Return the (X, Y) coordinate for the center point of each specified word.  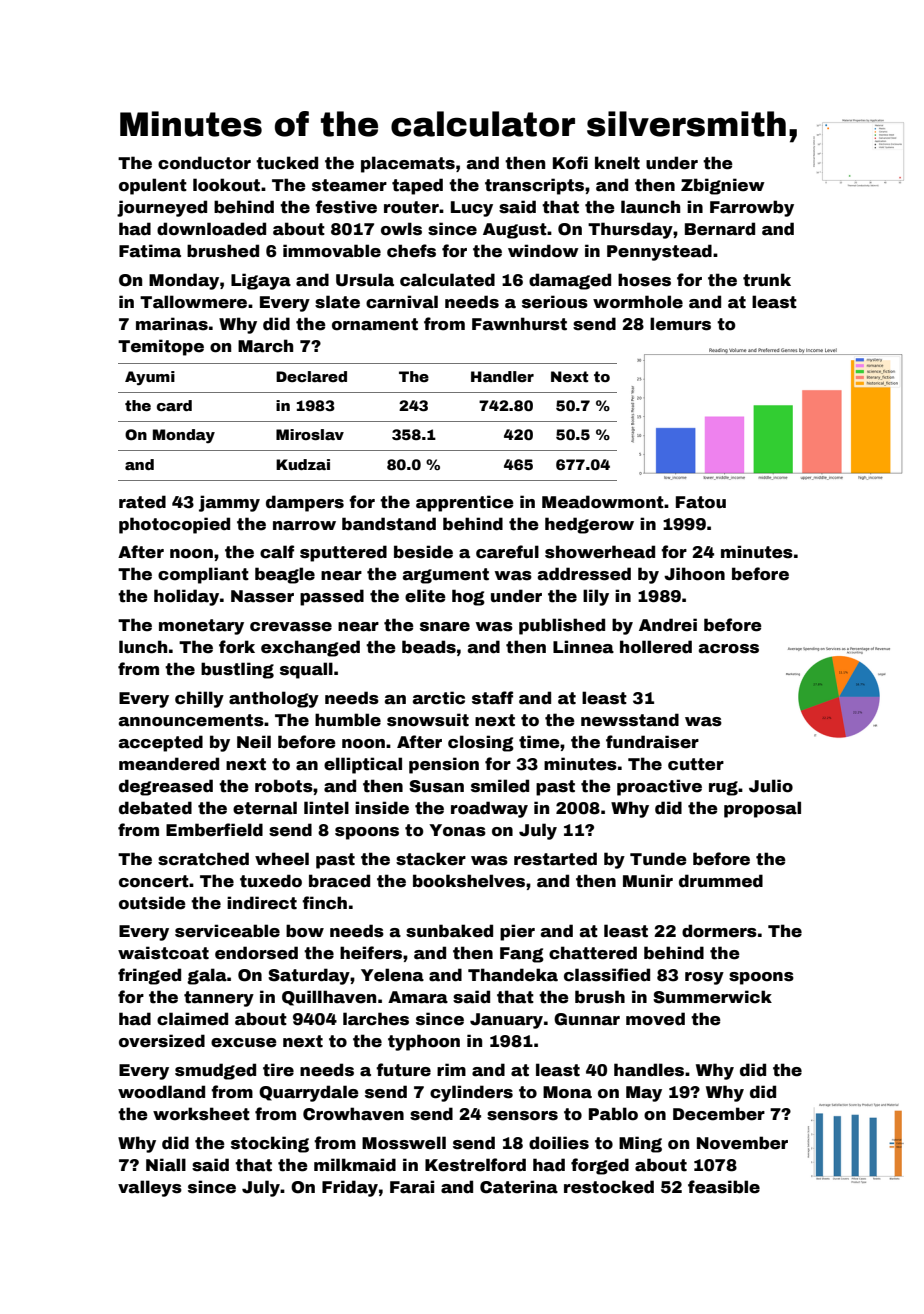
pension (444, 765)
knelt (617, 163)
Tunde (658, 859)
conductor (204, 163)
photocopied (174, 525)
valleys (150, 1188)
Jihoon (694, 574)
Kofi (570, 163)
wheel (282, 859)
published (562, 626)
